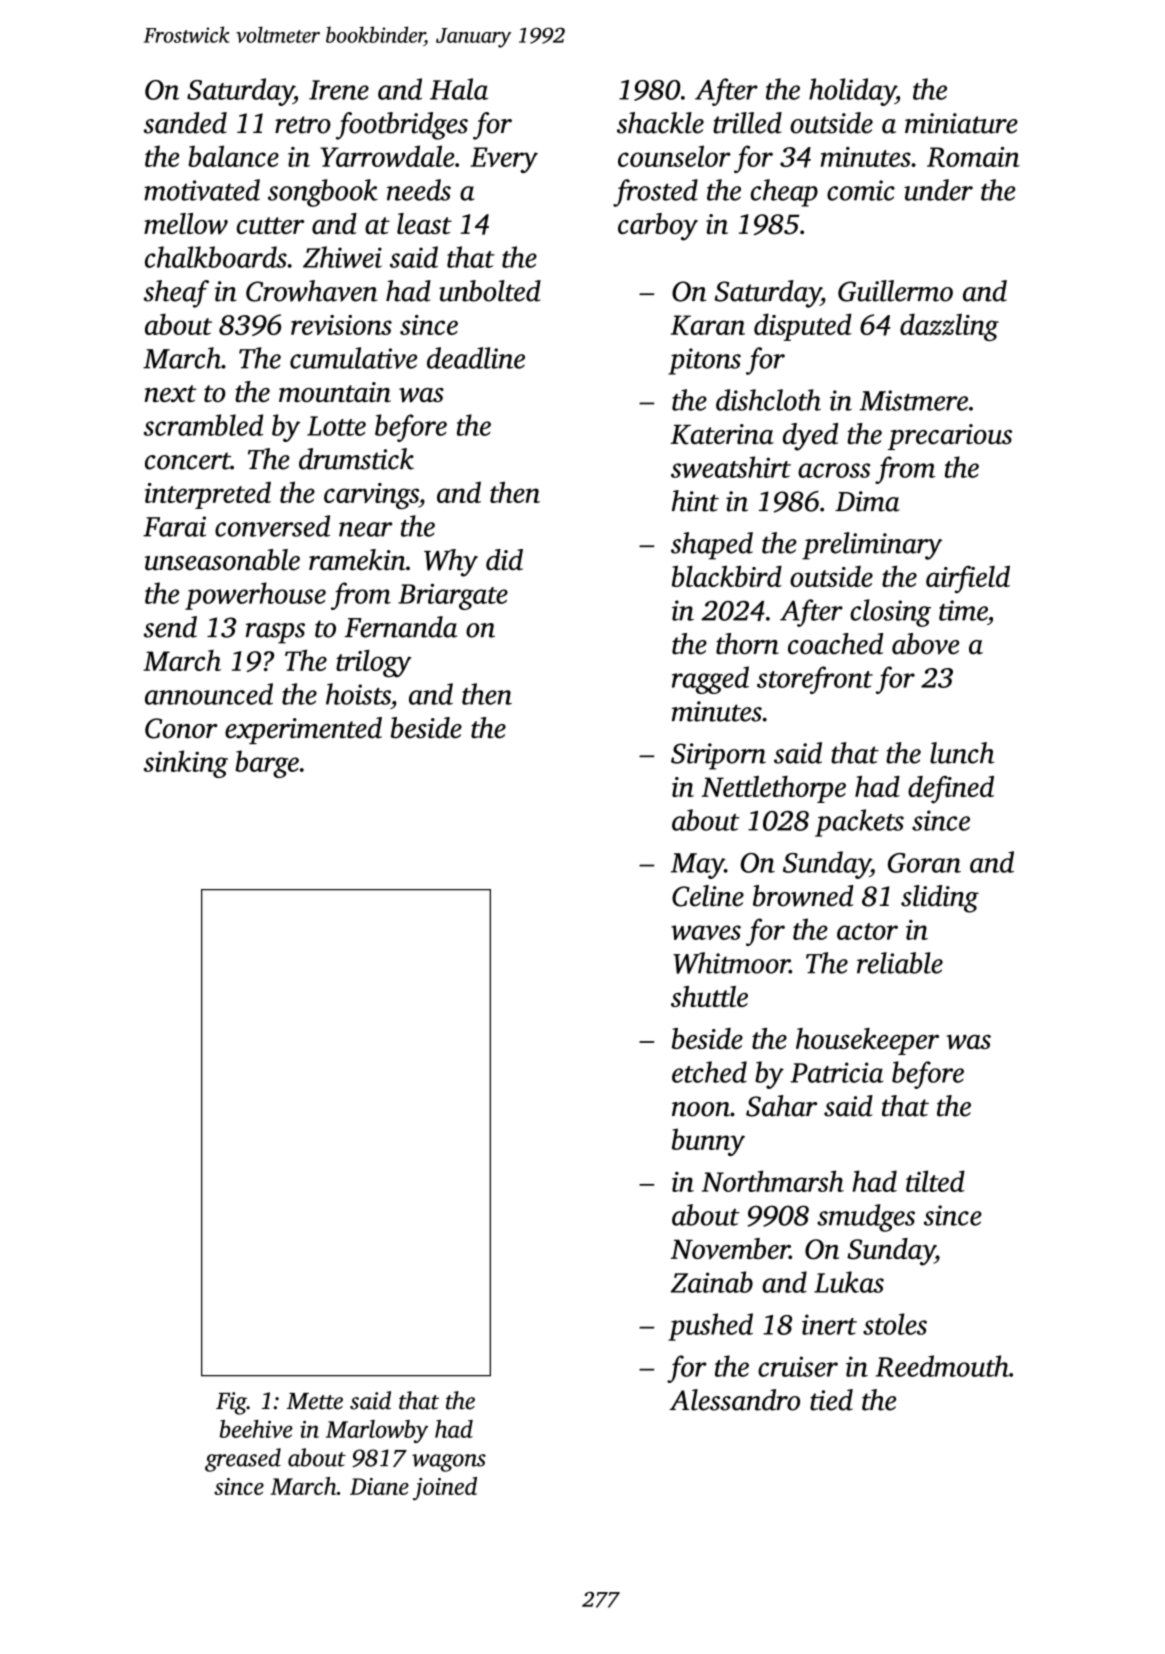 Image resolution: width=1165 pixels, height=1654 pixels. Describe the element at coordinates (951, 790) in the page. I see `defined` at that location.
